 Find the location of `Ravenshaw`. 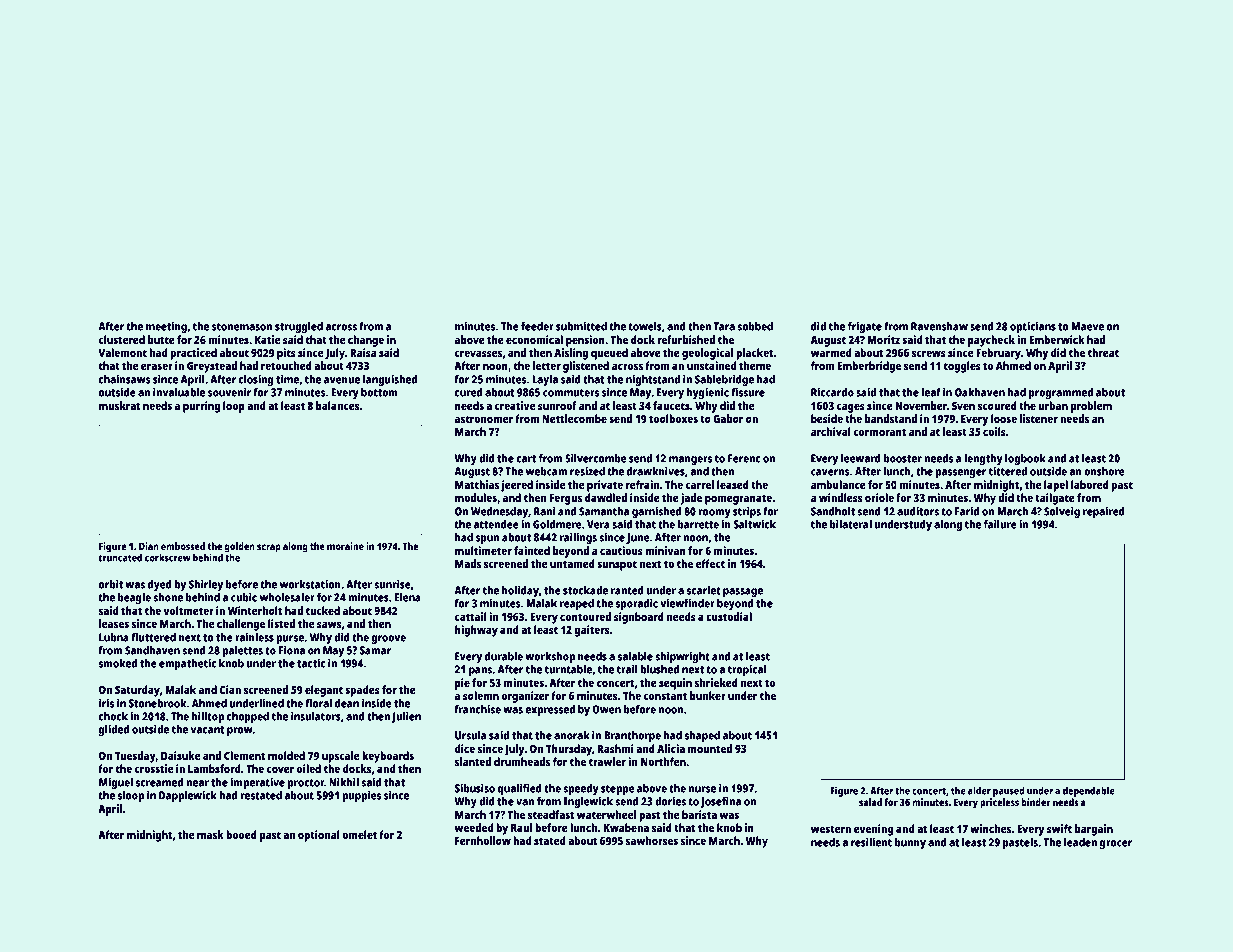

Ravenshaw is located at coordinates (939, 326).
